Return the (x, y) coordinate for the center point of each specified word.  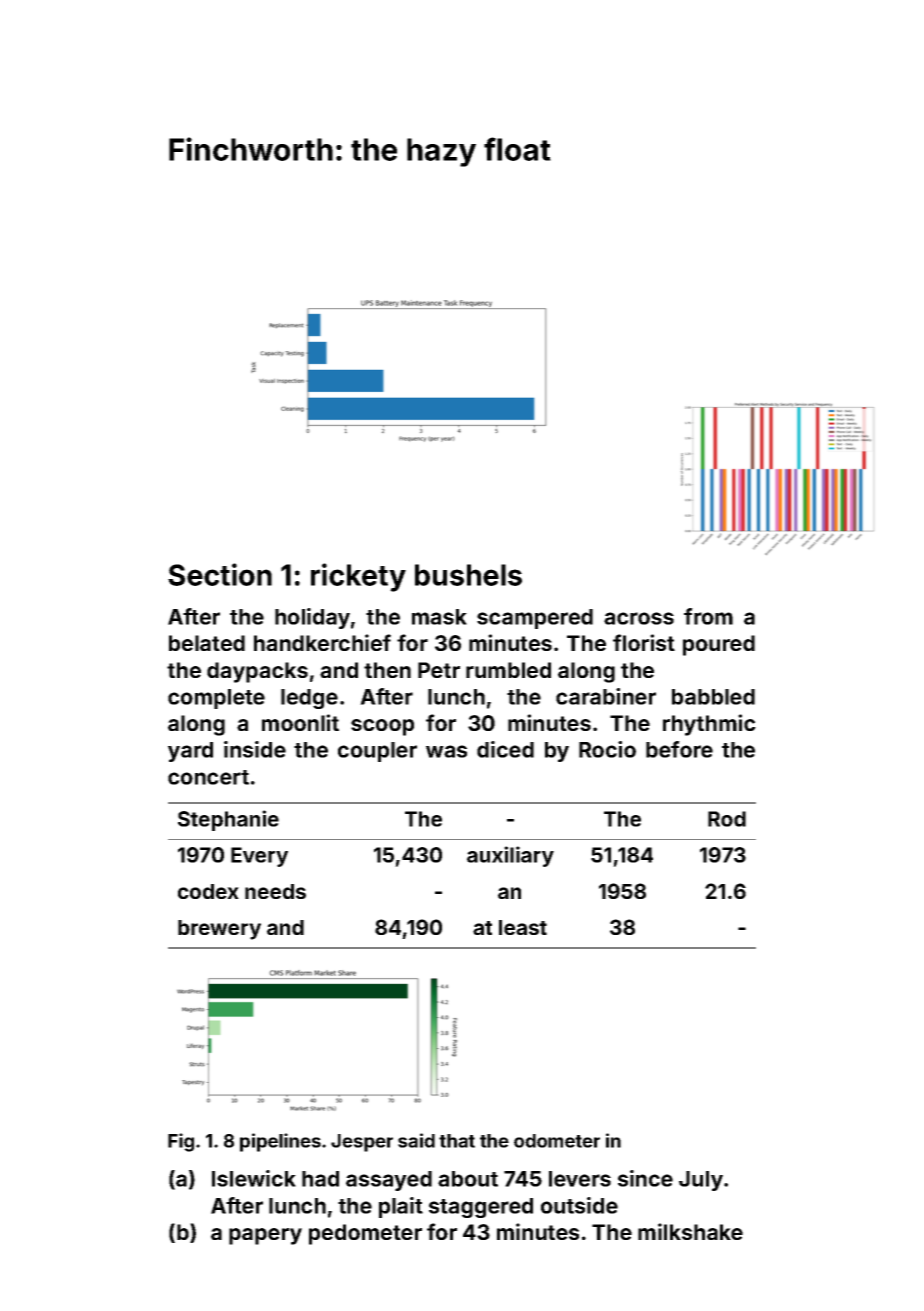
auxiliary (510, 856)
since (645, 1178)
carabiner (606, 696)
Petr (439, 670)
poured (719, 645)
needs (275, 891)
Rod (727, 819)
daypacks (257, 672)
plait (401, 1207)
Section (220, 574)
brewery (219, 930)
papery (265, 1236)
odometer (557, 1141)
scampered (535, 619)
